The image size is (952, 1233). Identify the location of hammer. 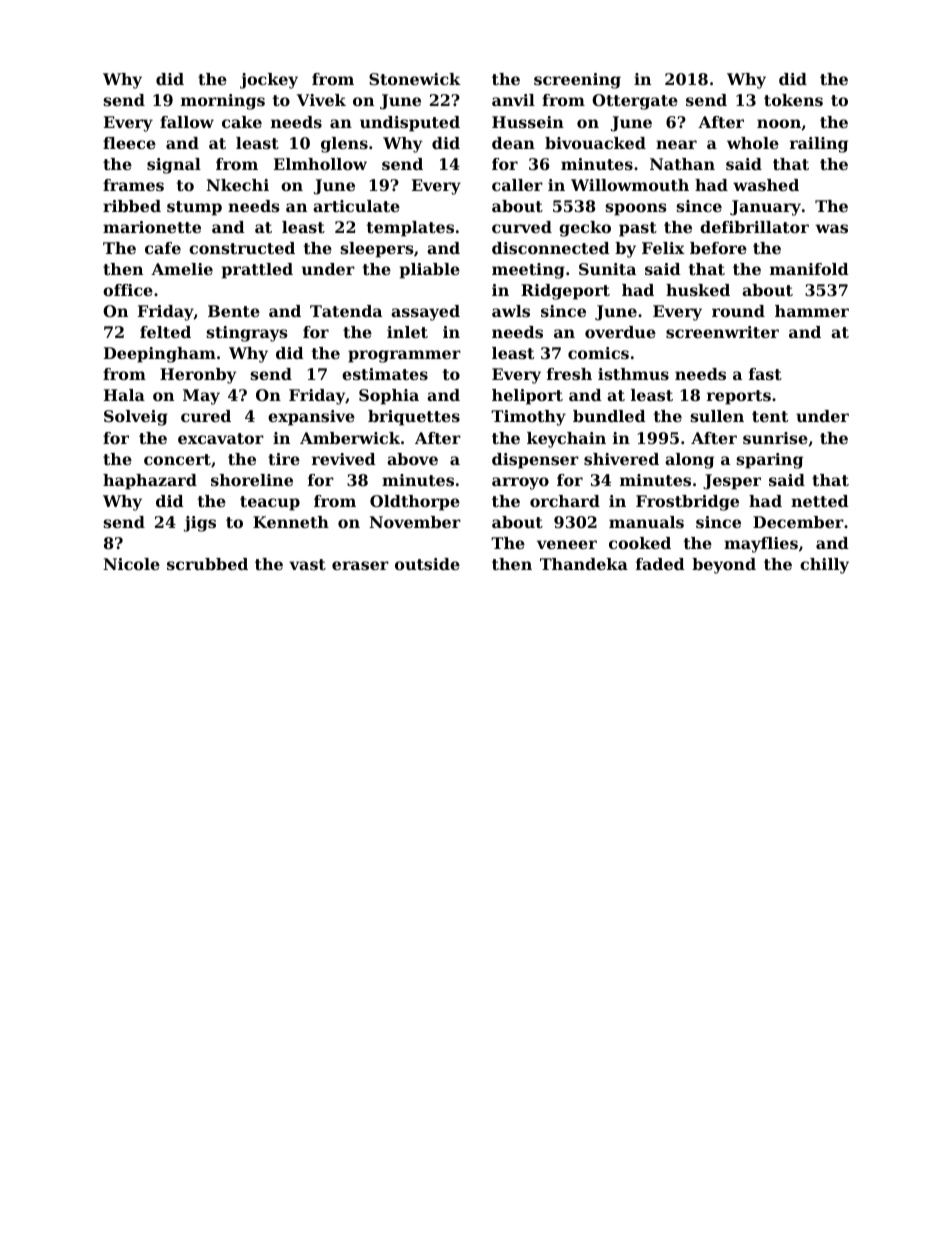
(812, 311).
